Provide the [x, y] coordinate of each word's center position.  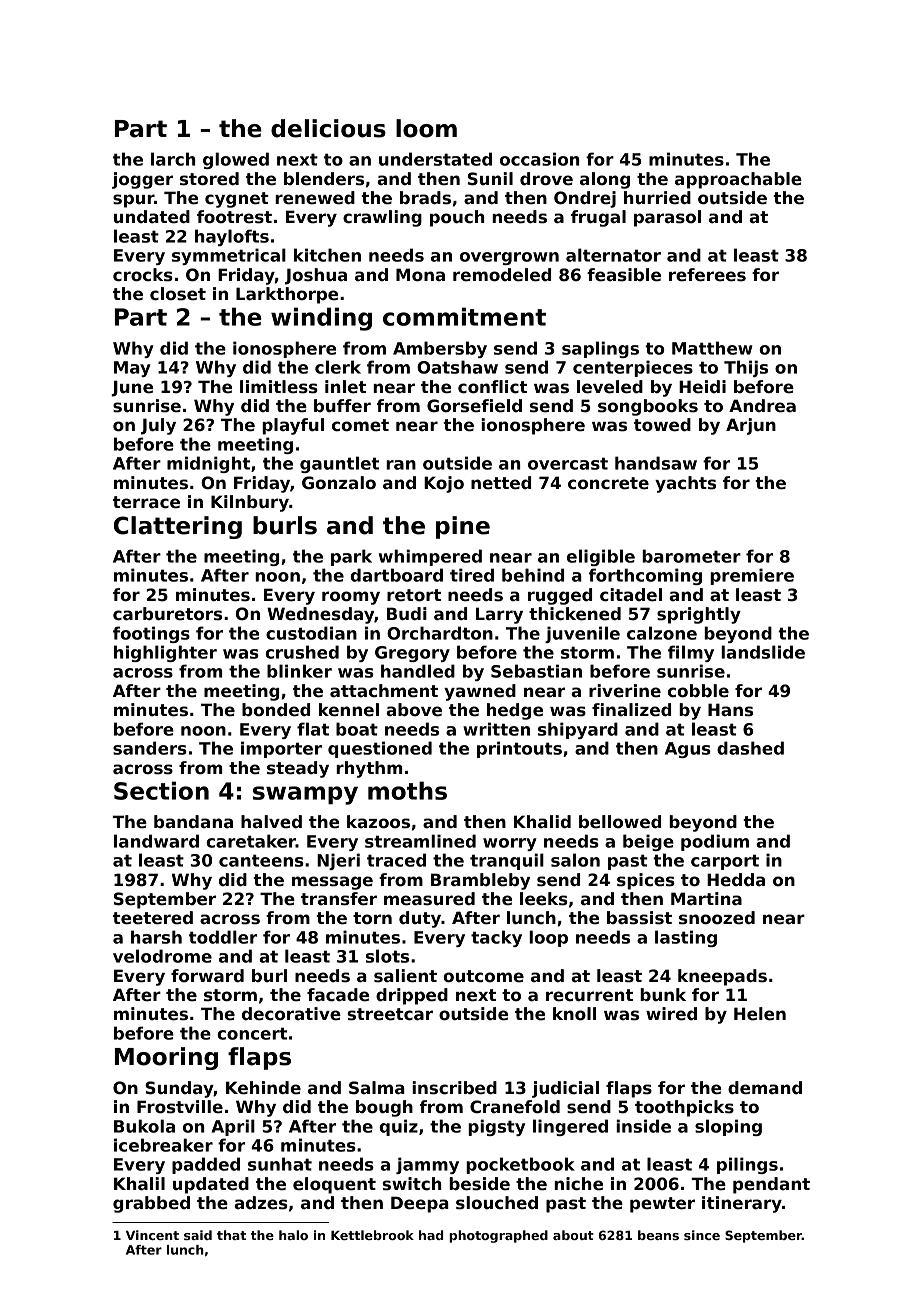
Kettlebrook [372, 1235]
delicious [328, 128]
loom [426, 128]
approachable [738, 180]
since [702, 1235]
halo [293, 1235]
